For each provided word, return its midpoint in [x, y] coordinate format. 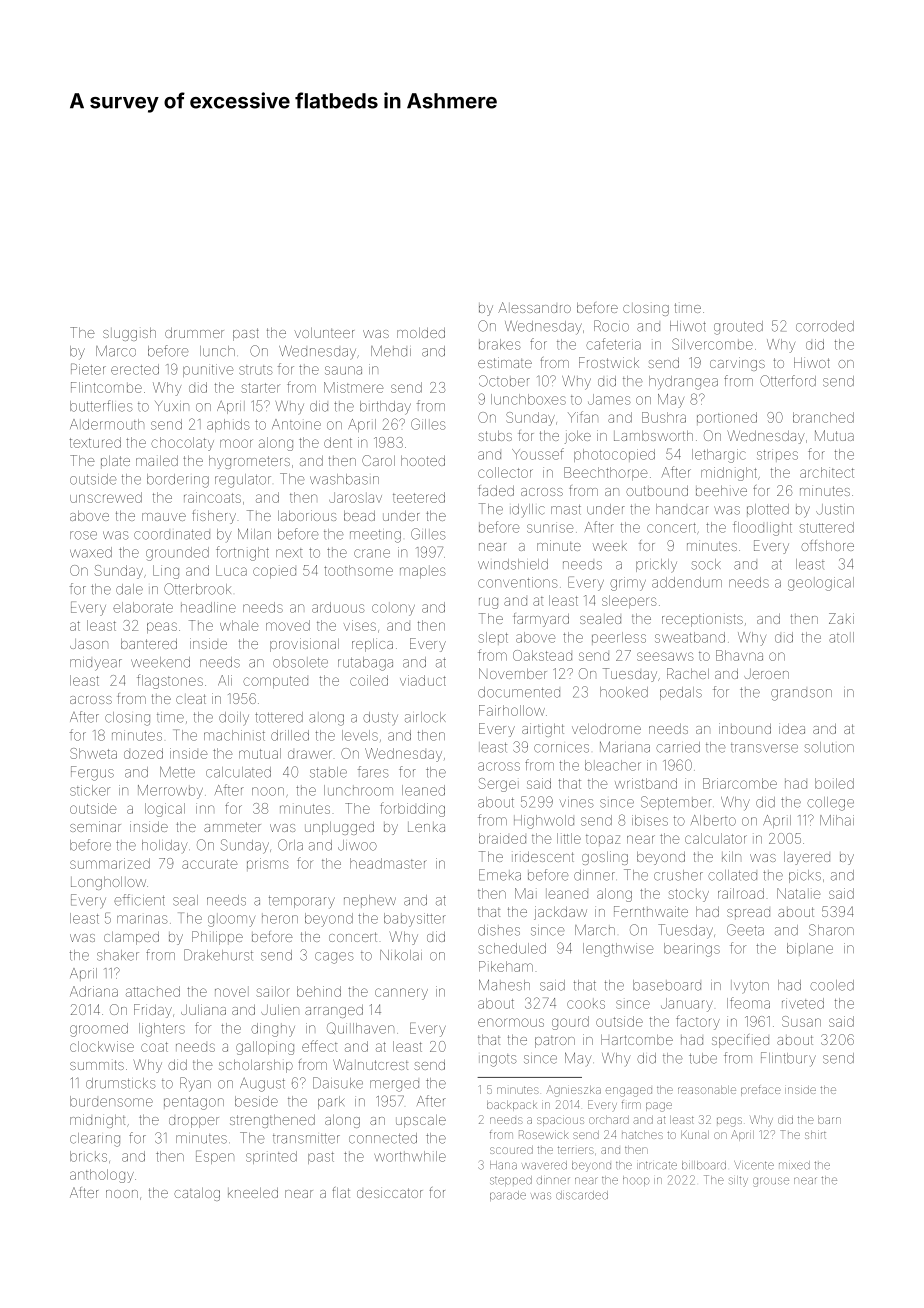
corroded [825, 326]
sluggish [129, 334]
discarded [582, 1195]
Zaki [841, 618]
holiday [165, 846]
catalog [197, 1194]
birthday [385, 408]
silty [738, 1181]
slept [493, 638]
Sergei [499, 785]
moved [288, 625]
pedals [681, 693]
